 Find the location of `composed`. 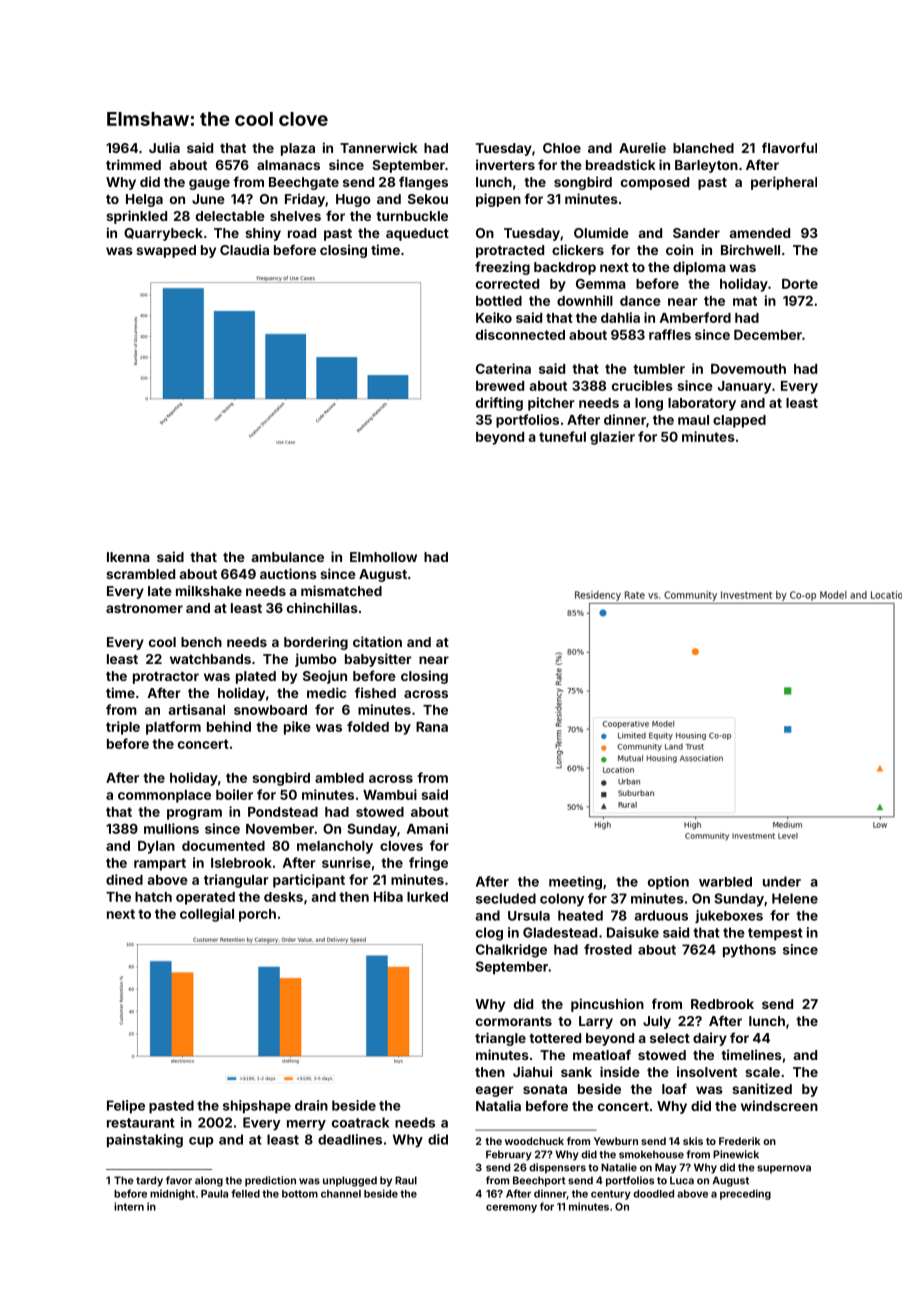

composed is located at coordinates (655, 183).
